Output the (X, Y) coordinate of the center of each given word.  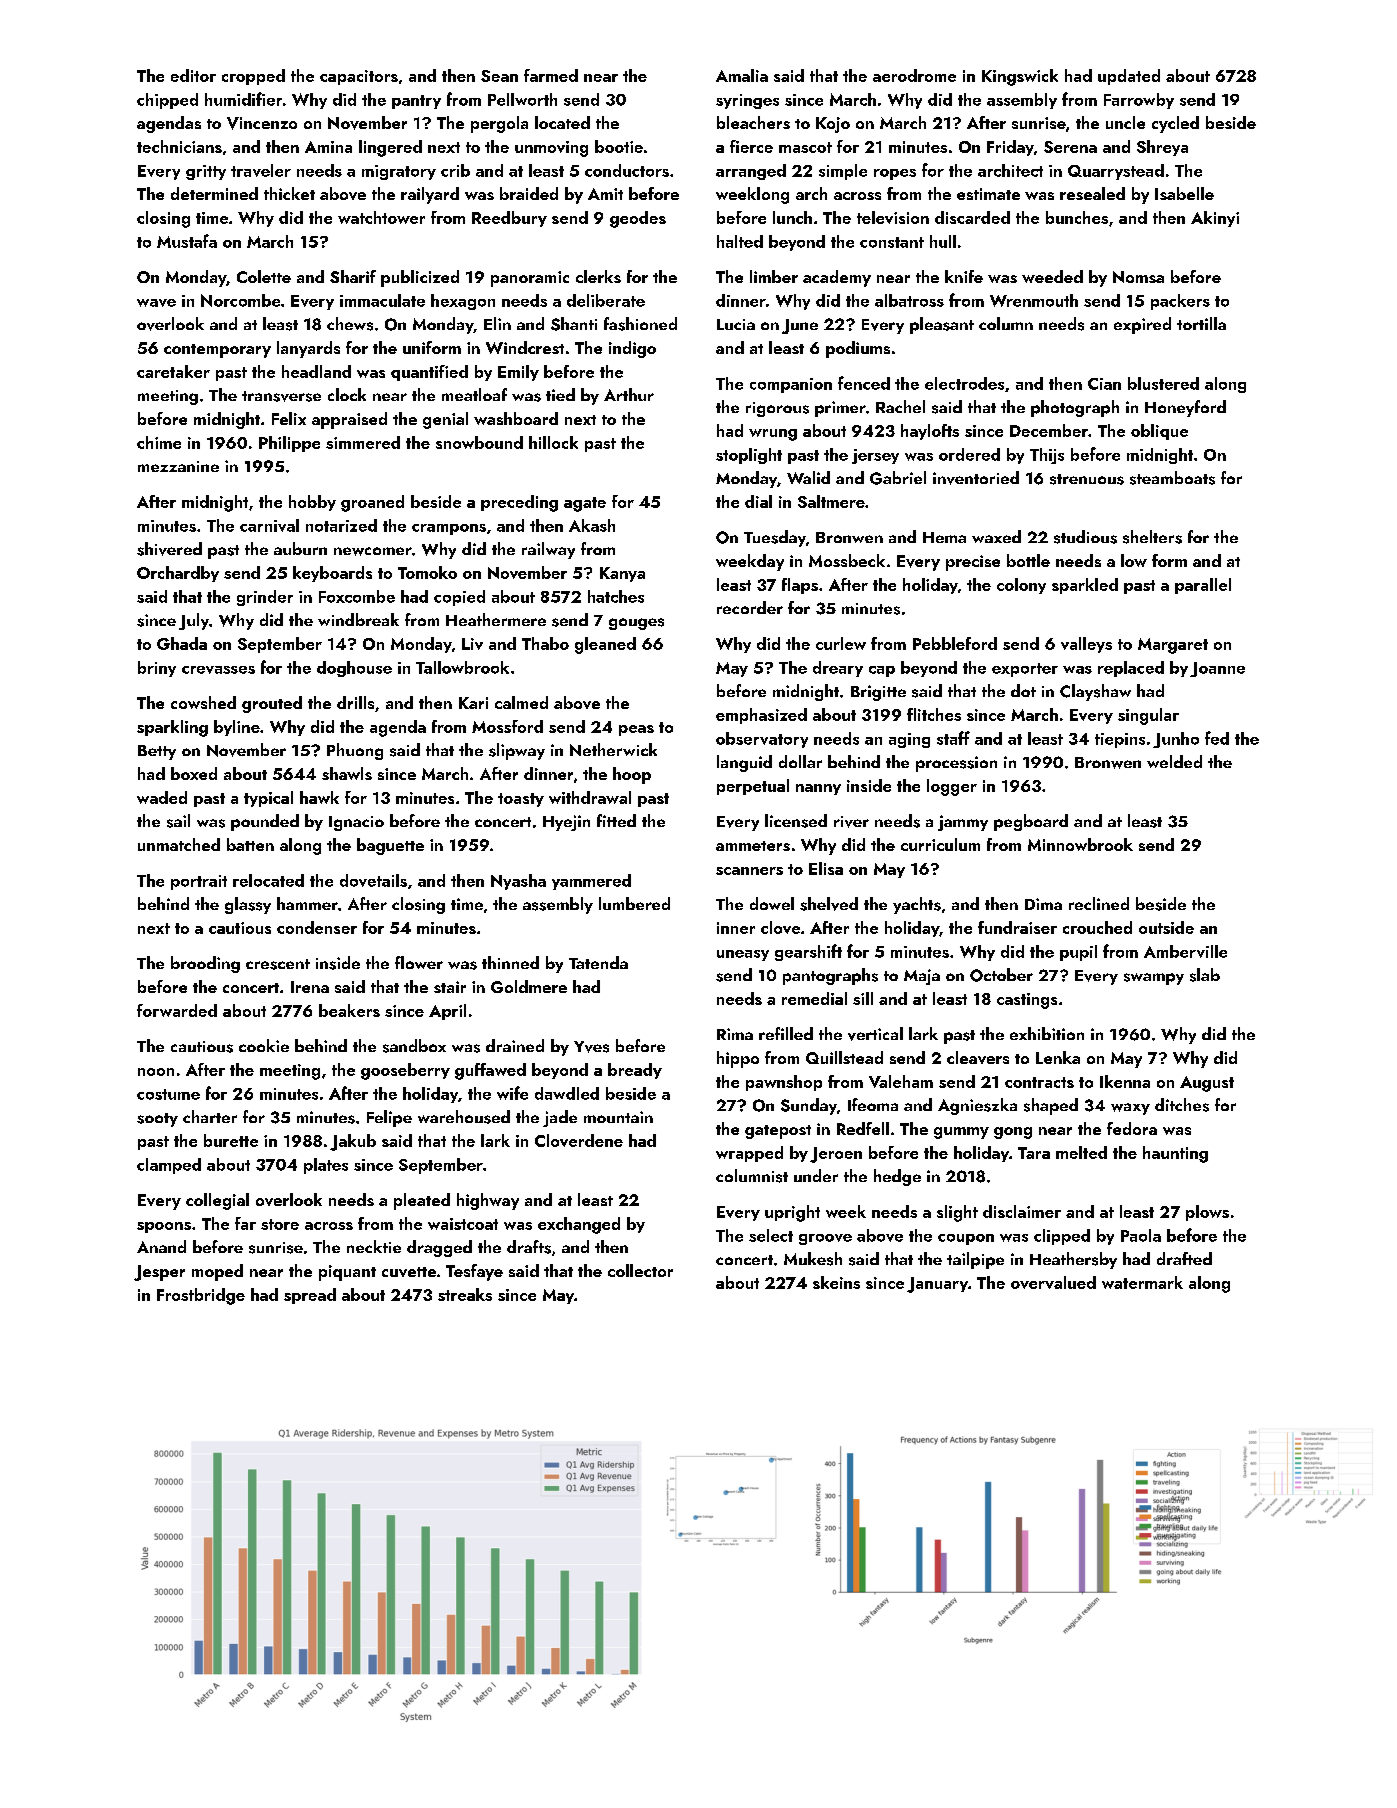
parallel (1203, 586)
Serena (1070, 147)
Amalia (742, 75)
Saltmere (831, 501)
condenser (317, 927)
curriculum (940, 844)
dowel (772, 903)
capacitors (359, 77)
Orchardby (178, 574)
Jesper (159, 1273)
